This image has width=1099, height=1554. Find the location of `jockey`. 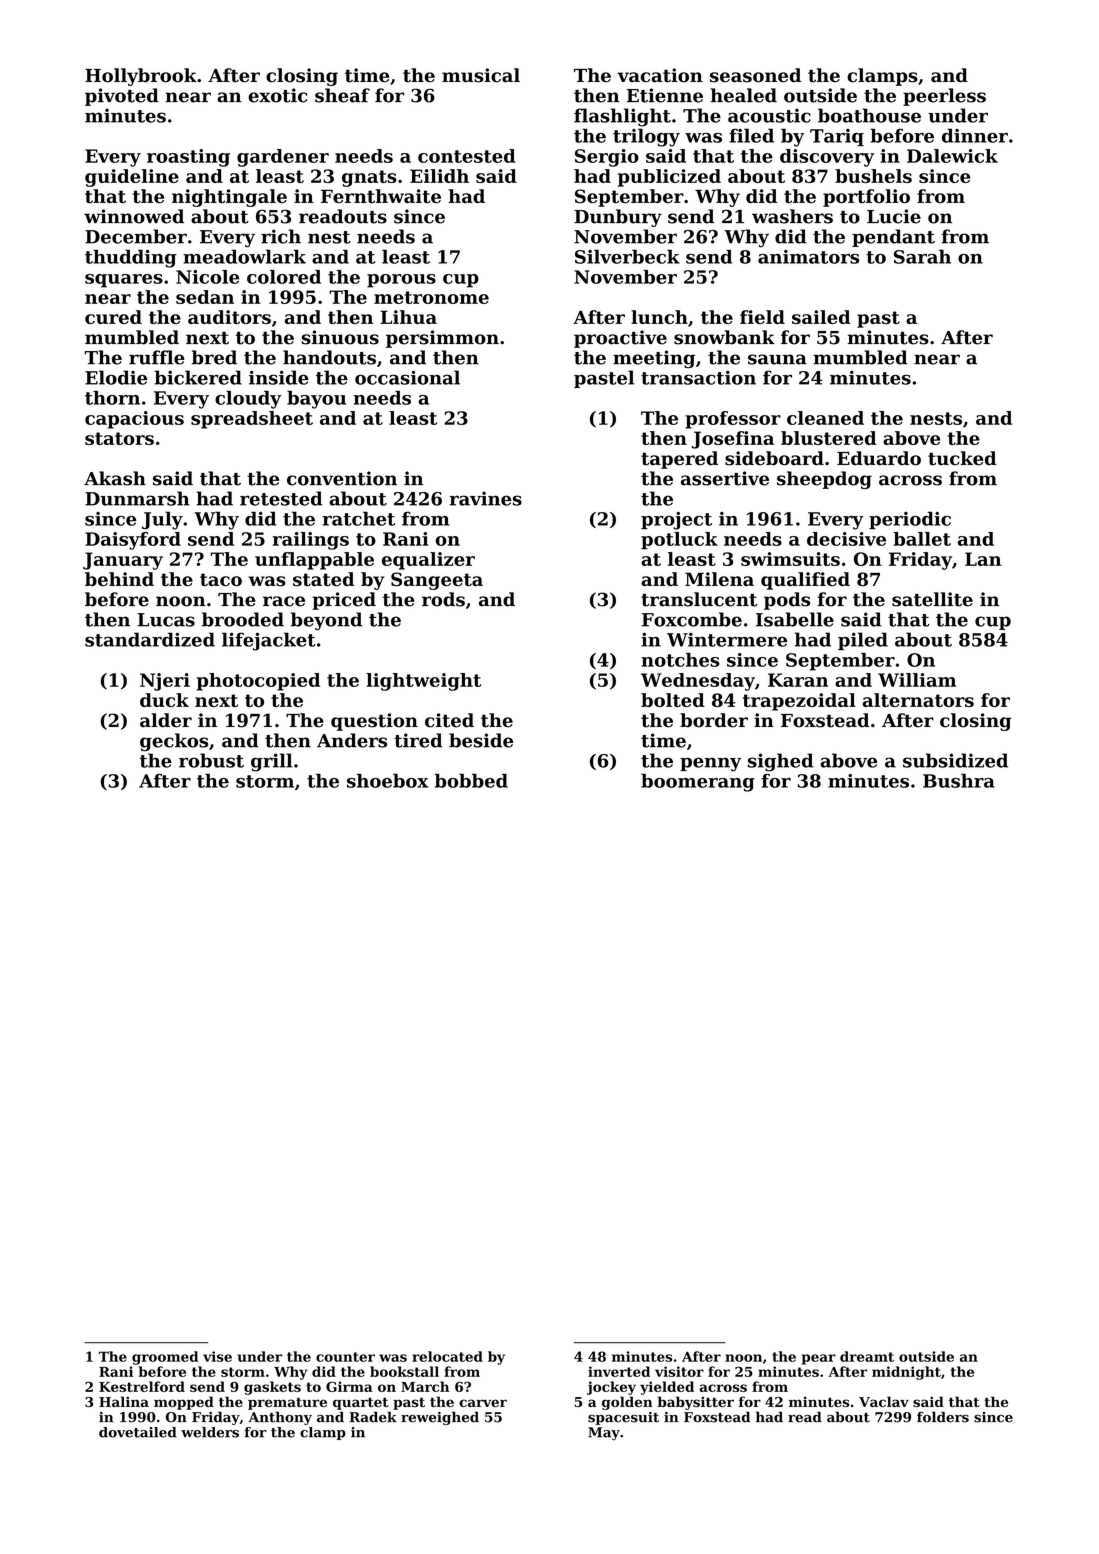

jockey is located at coordinates (611, 1388).
